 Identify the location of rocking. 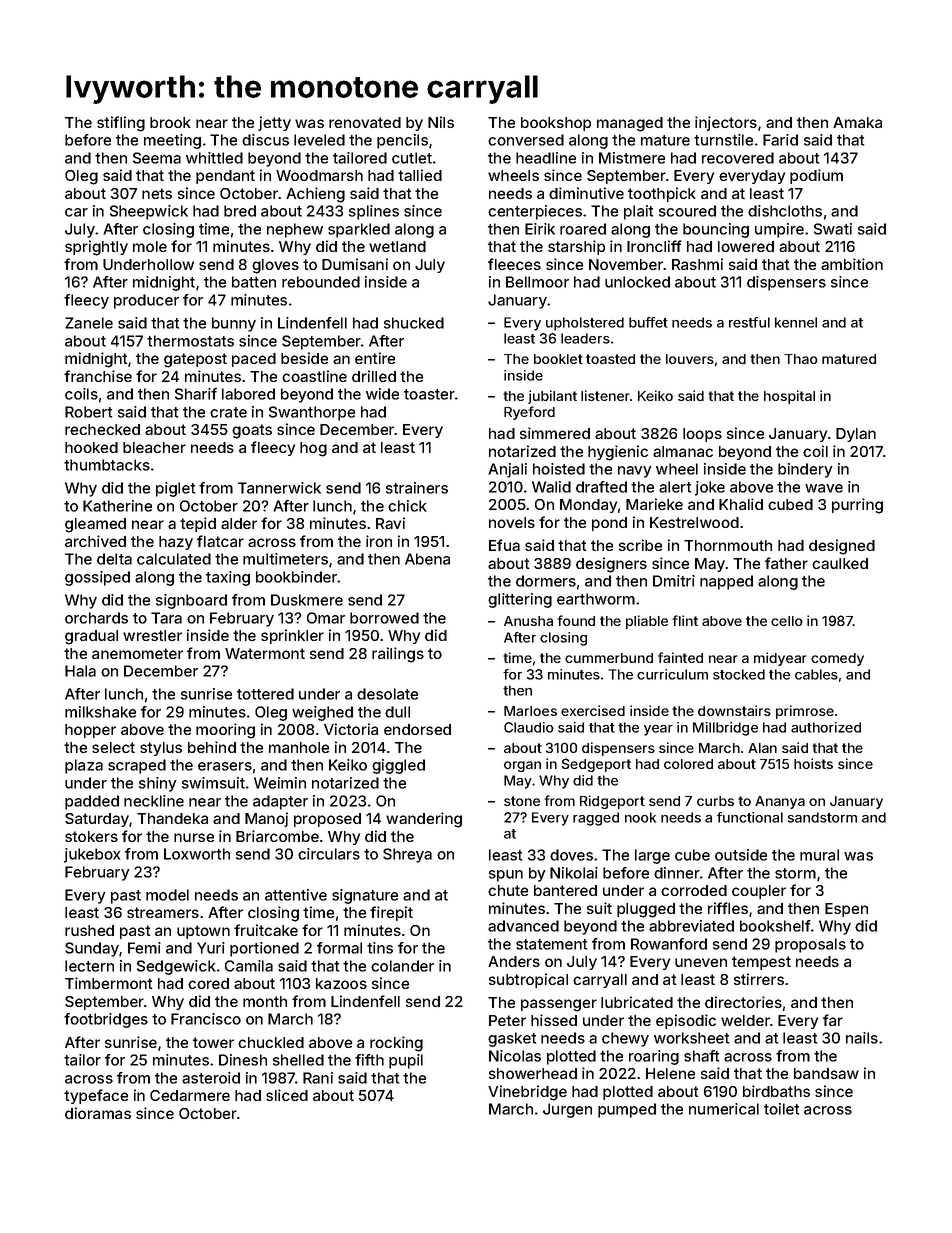
(396, 1044).
